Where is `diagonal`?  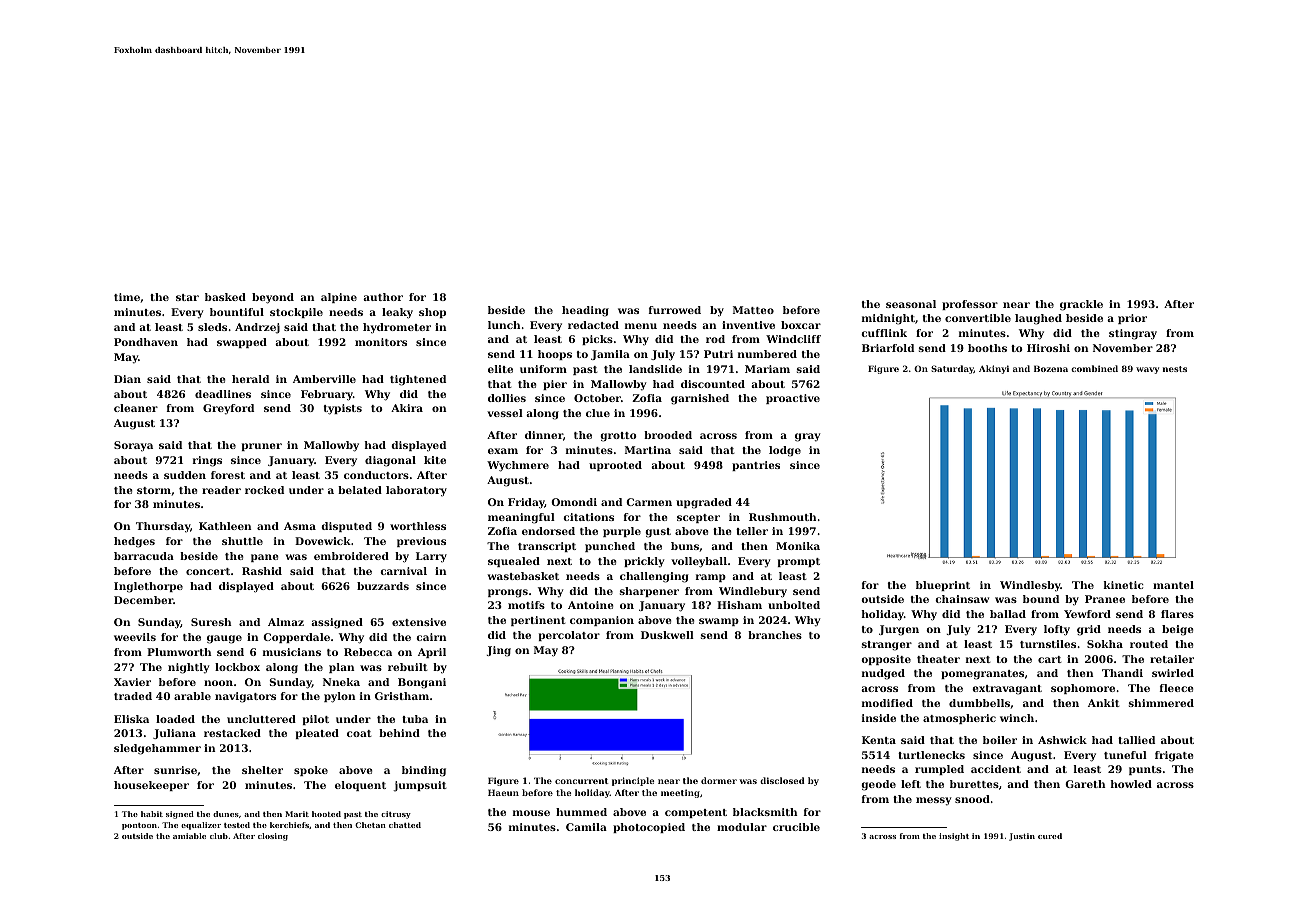
diagonal is located at coordinates (390, 461).
